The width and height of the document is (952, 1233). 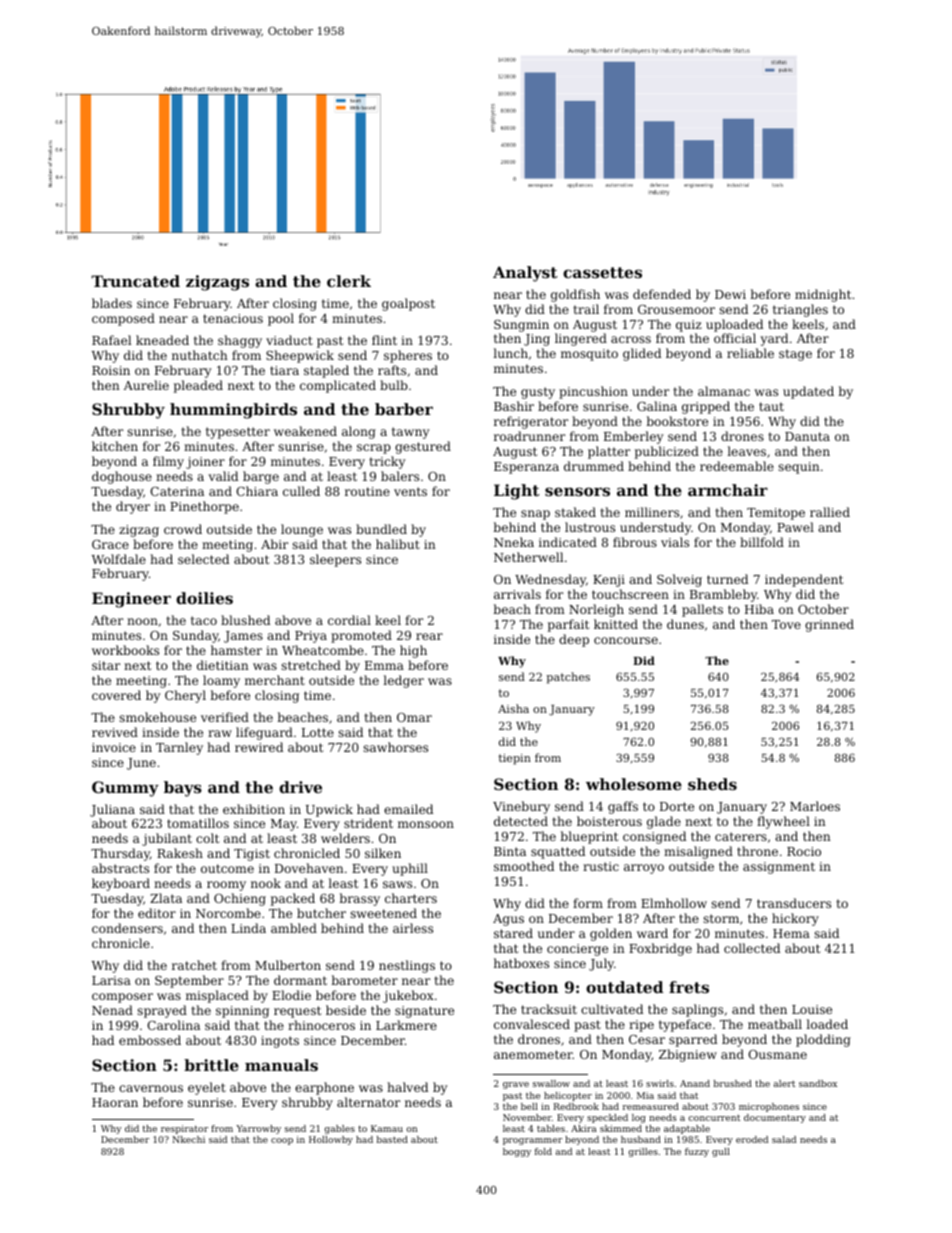 What do you see at coordinates (188, 1139) in the document?
I see `Nkechi` at bounding box center [188, 1139].
